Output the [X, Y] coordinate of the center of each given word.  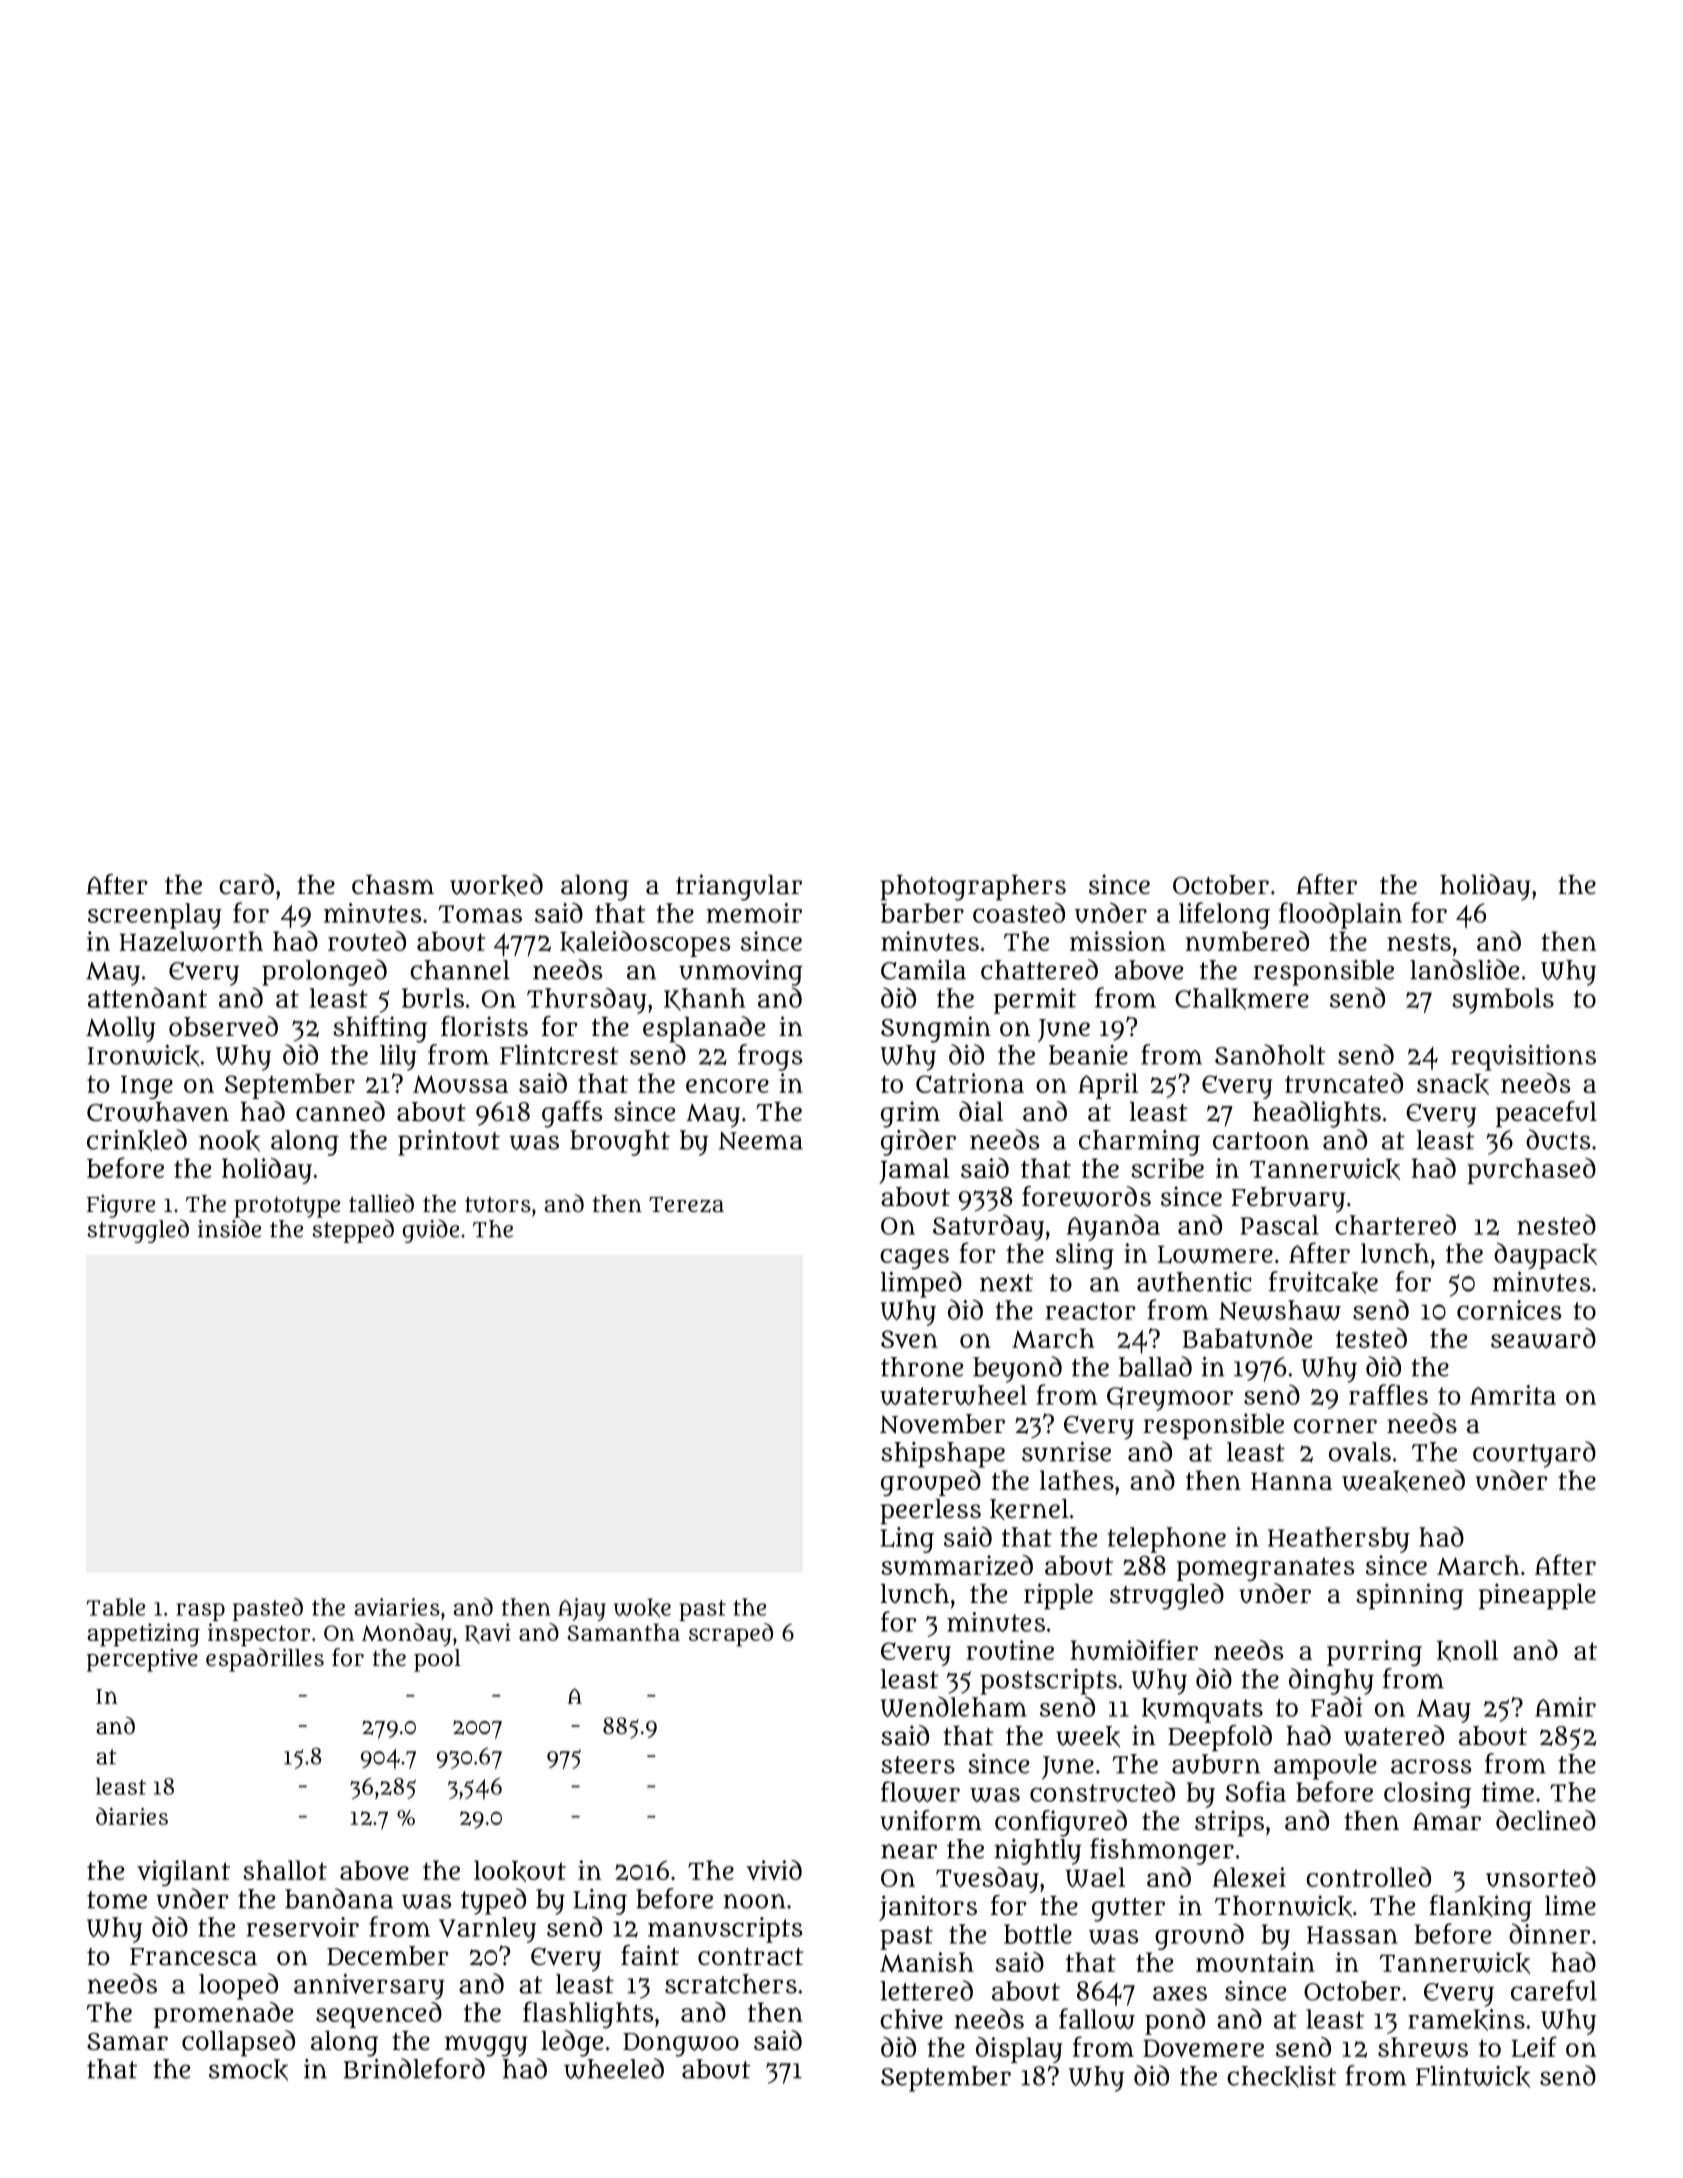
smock [248, 2070]
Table [115, 1607]
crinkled [137, 1140]
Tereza [686, 1205]
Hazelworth [191, 941]
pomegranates [1266, 1569]
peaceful [1546, 1114]
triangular [739, 887]
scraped [731, 1635]
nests [1419, 942]
